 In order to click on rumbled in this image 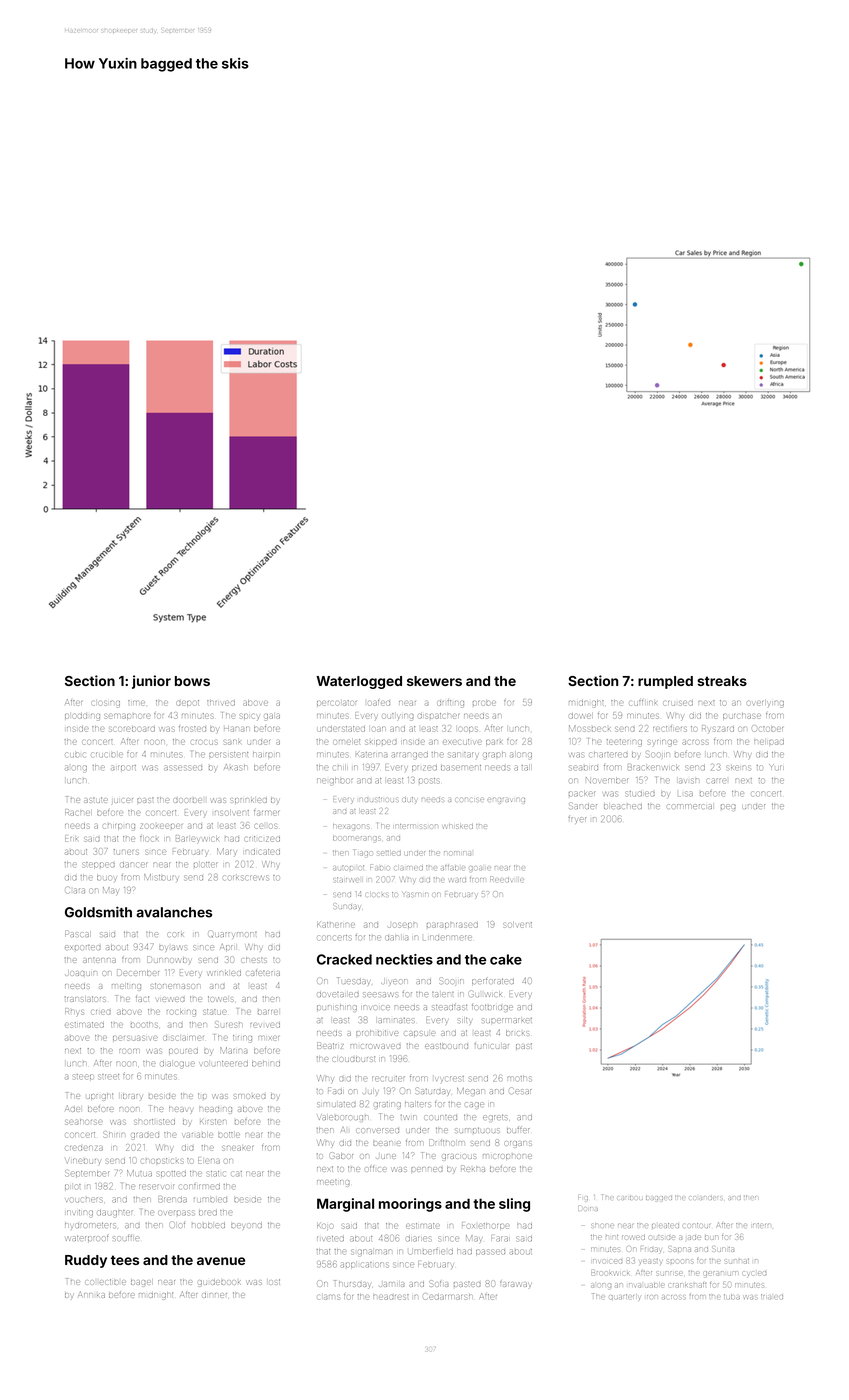, I will do `click(210, 1199)`.
